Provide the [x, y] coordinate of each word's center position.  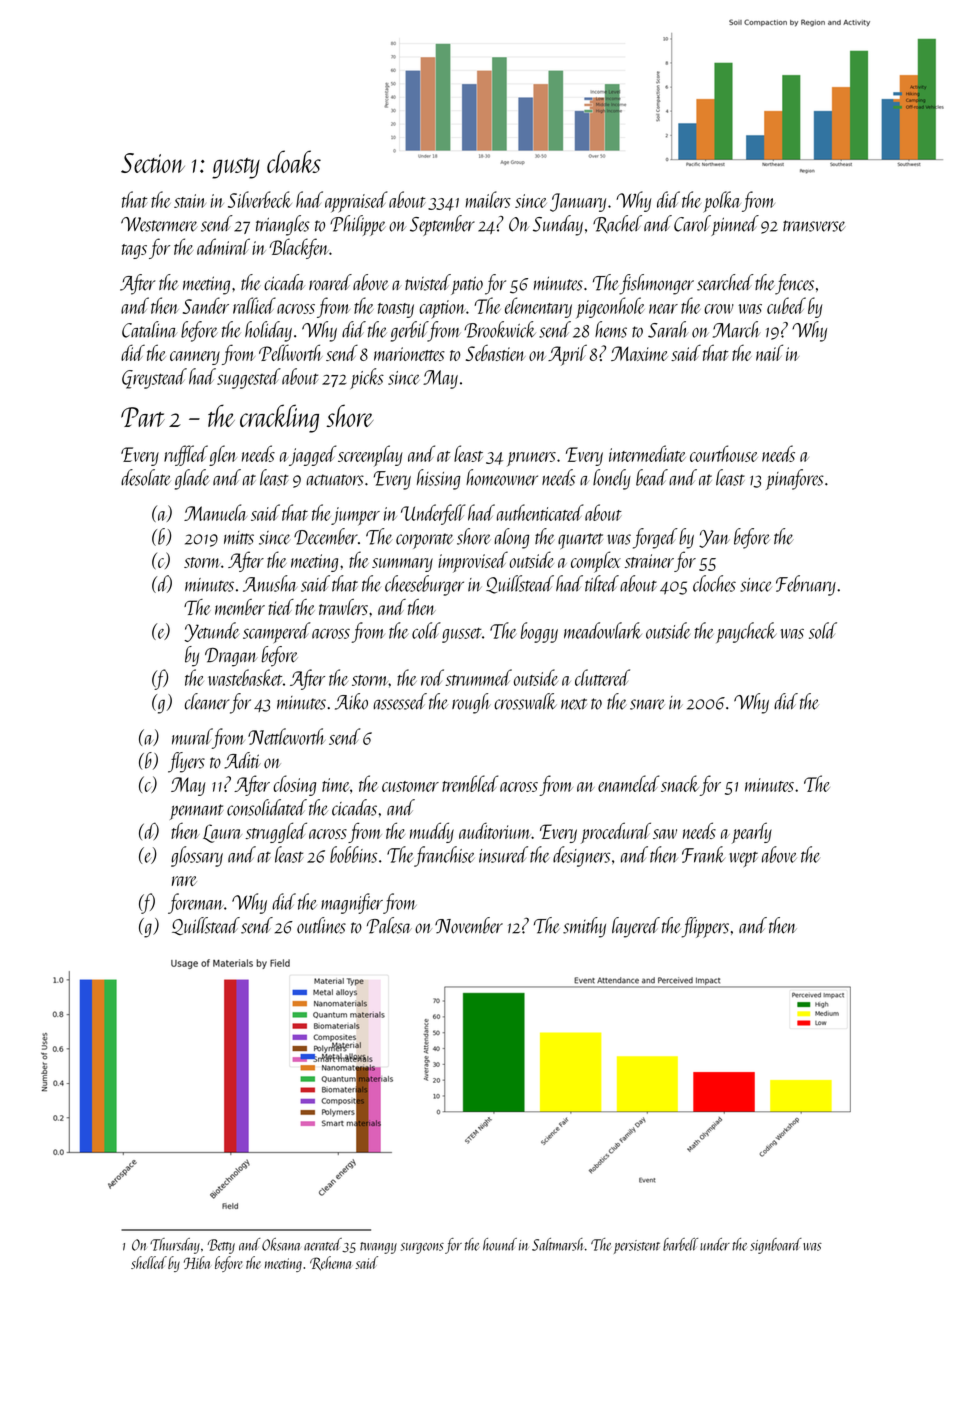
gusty [236, 168]
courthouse [724, 453]
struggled [276, 832]
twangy [378, 1248]
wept [743, 859]
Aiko [351, 701]
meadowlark [603, 630]
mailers [488, 199]
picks [367, 378]
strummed [478, 677]
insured [503, 854]
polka [722, 202]
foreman [196, 903]
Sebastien [496, 353]
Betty [221, 1246]
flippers [705, 927]
